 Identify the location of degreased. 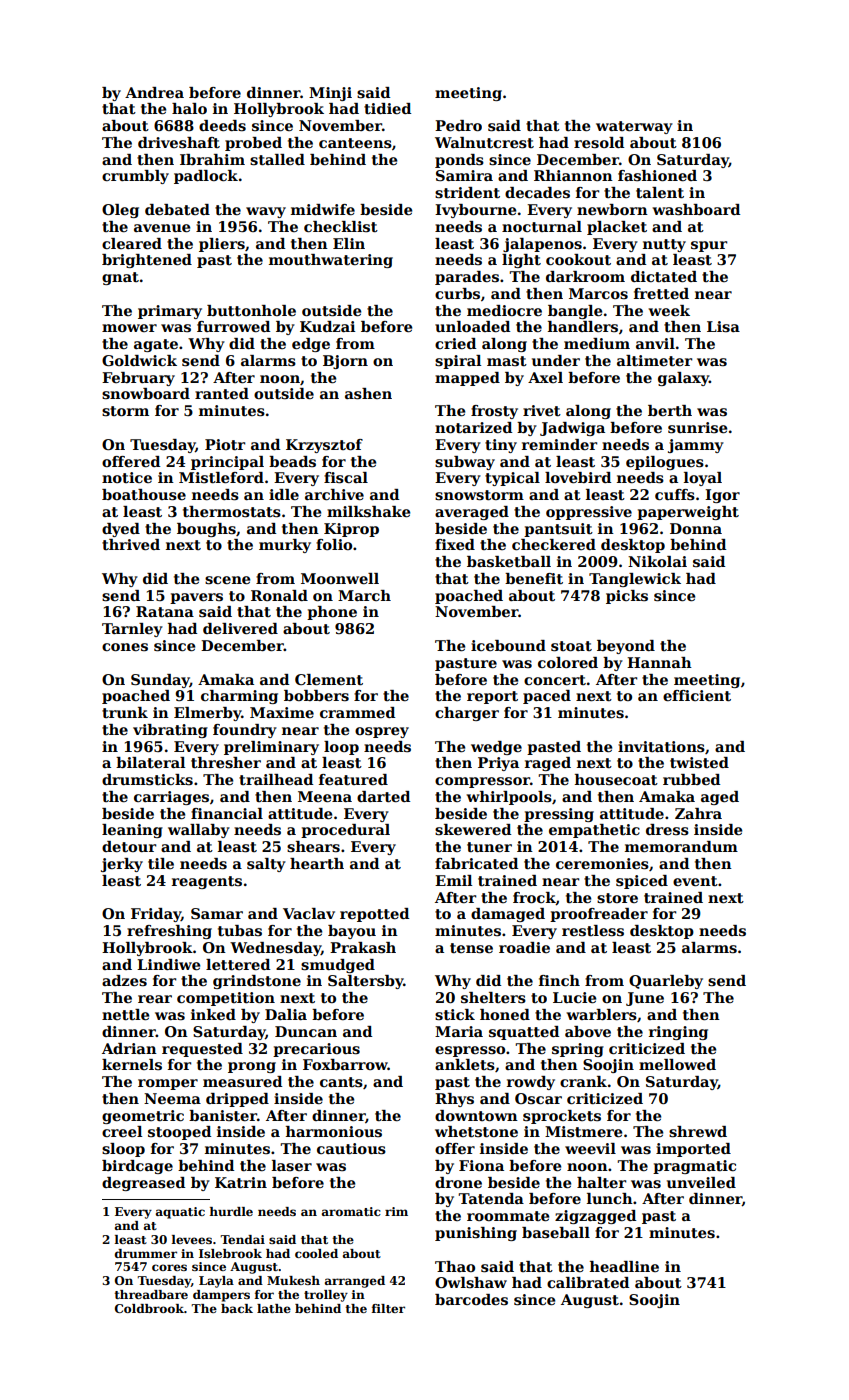
(143, 1184).
